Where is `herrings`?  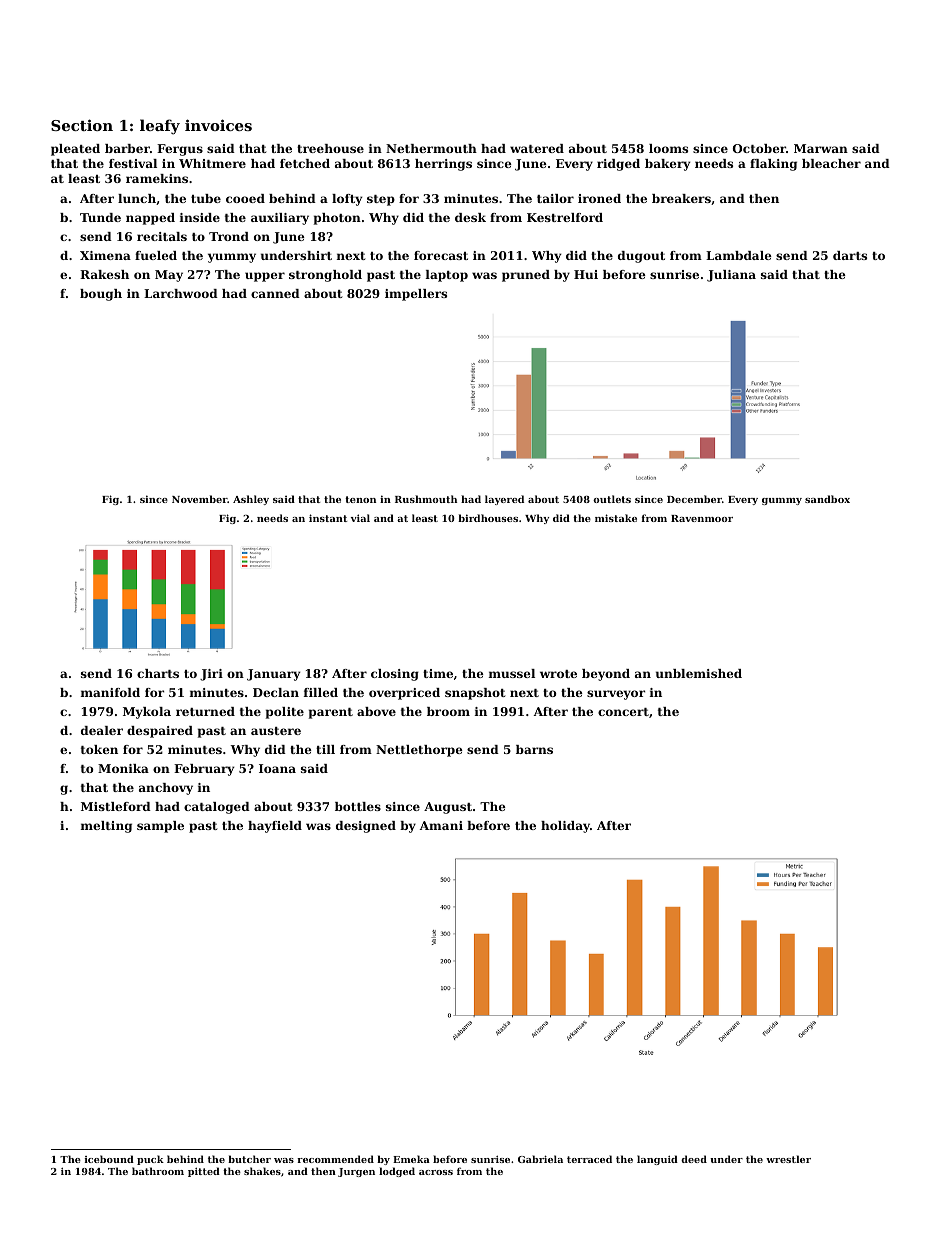 herrings is located at coordinates (443, 165).
